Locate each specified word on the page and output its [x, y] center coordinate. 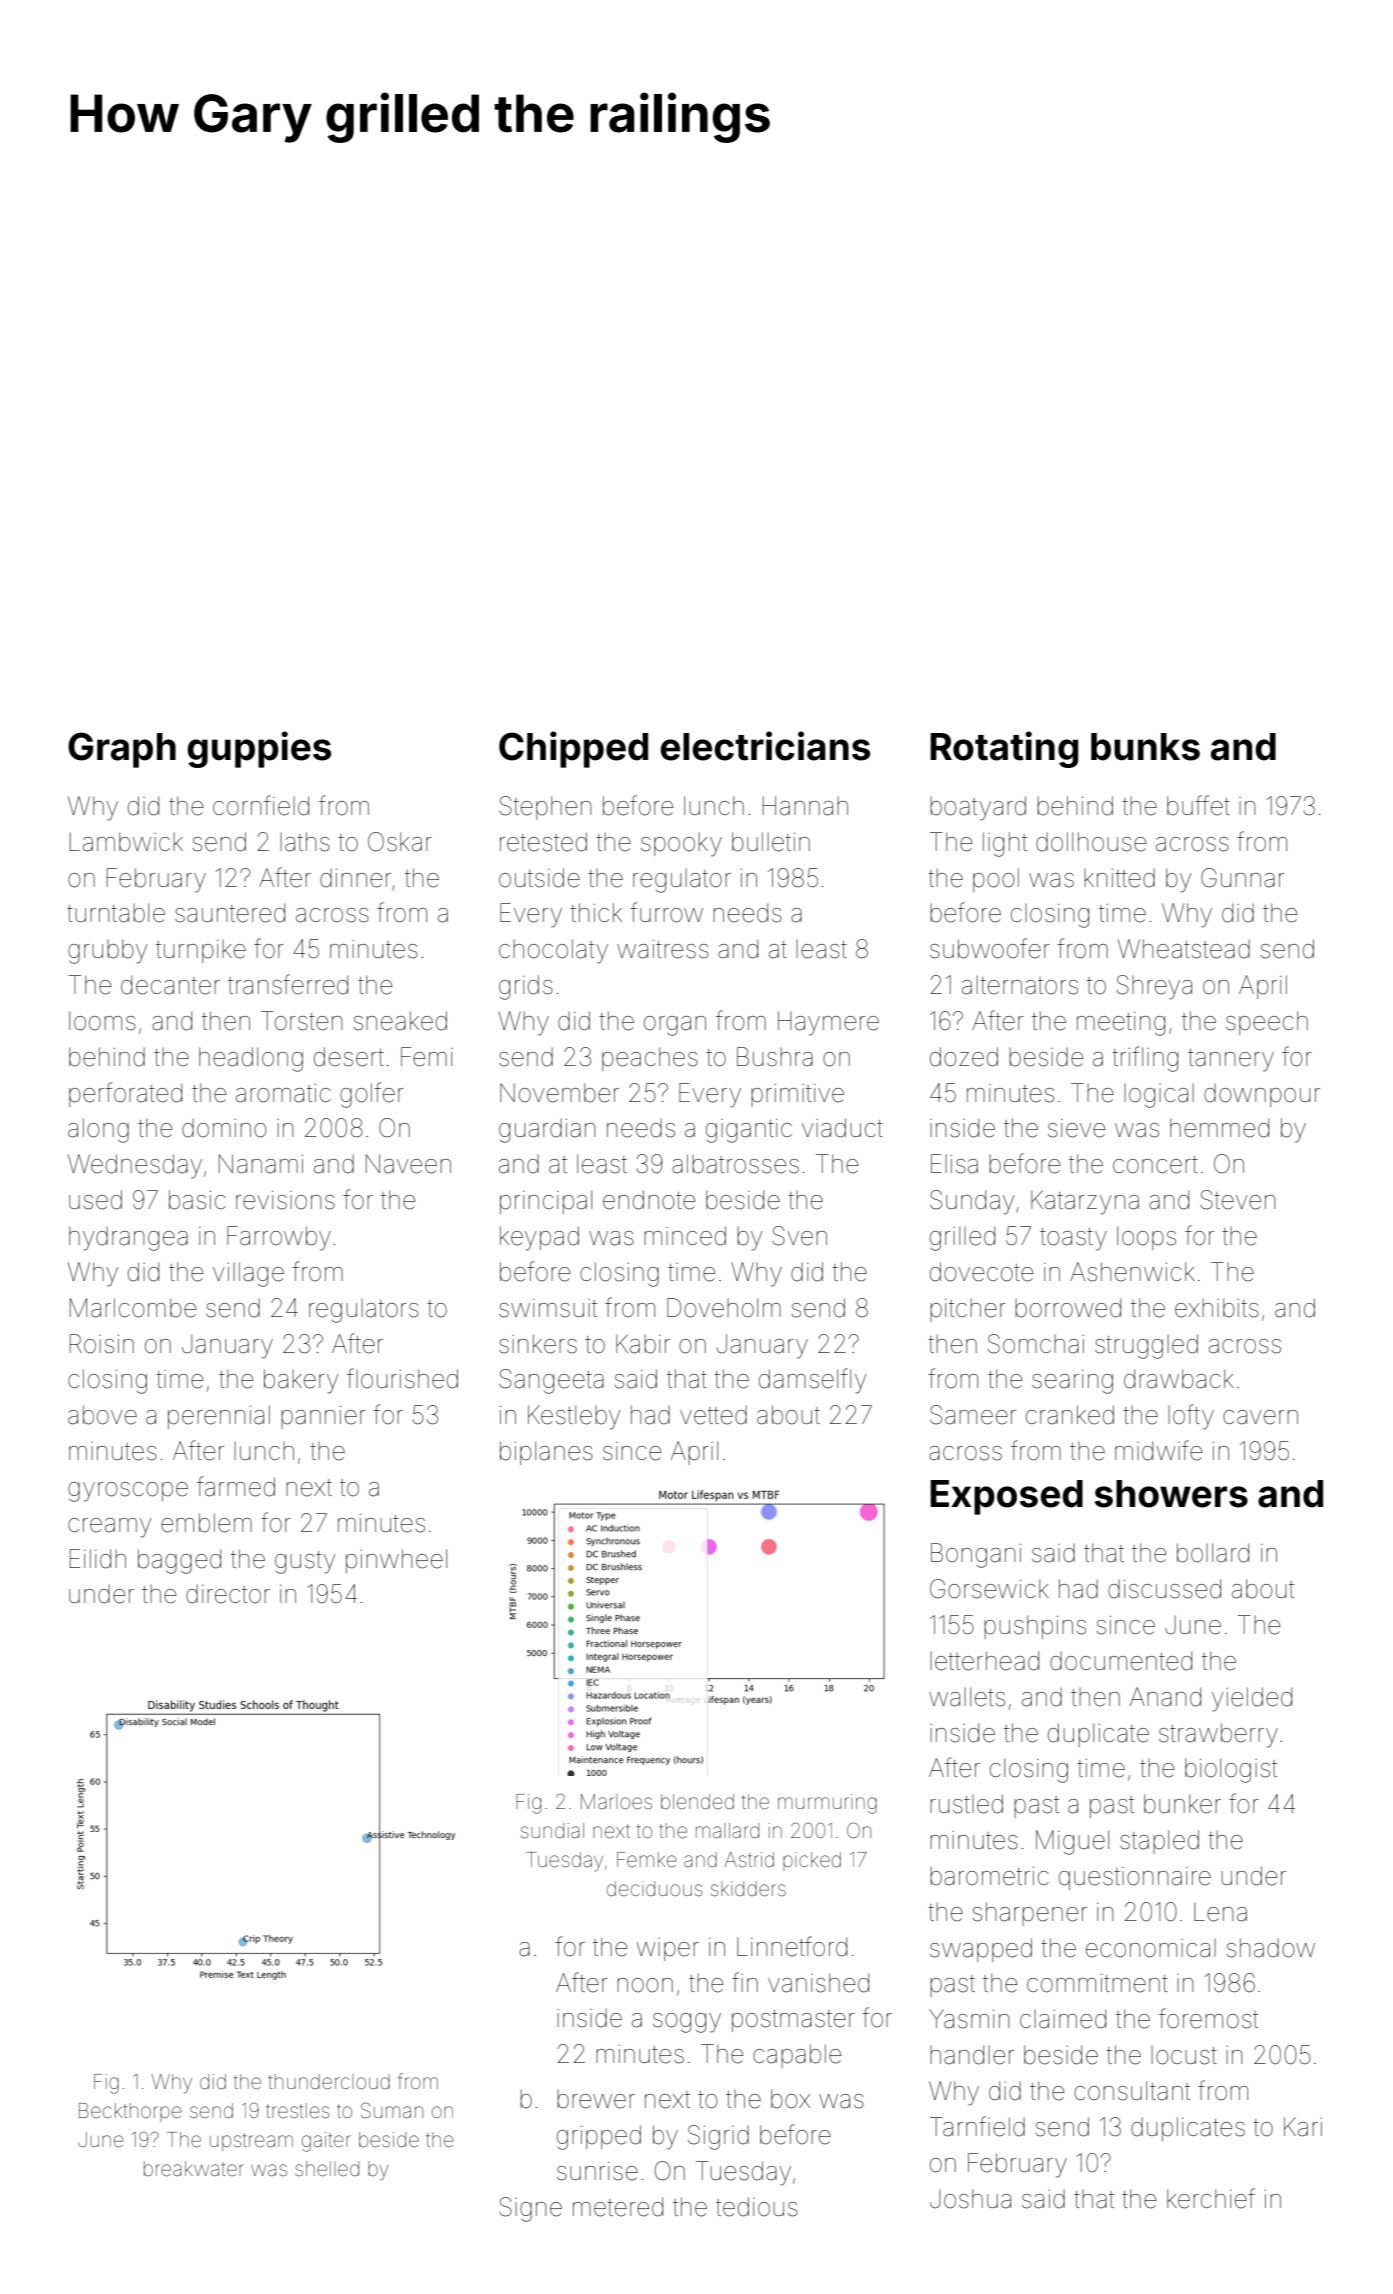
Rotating [1004, 749]
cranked [1070, 1415]
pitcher [968, 1310]
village [248, 1274]
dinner [355, 878]
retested [543, 842]
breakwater [194, 2169]
